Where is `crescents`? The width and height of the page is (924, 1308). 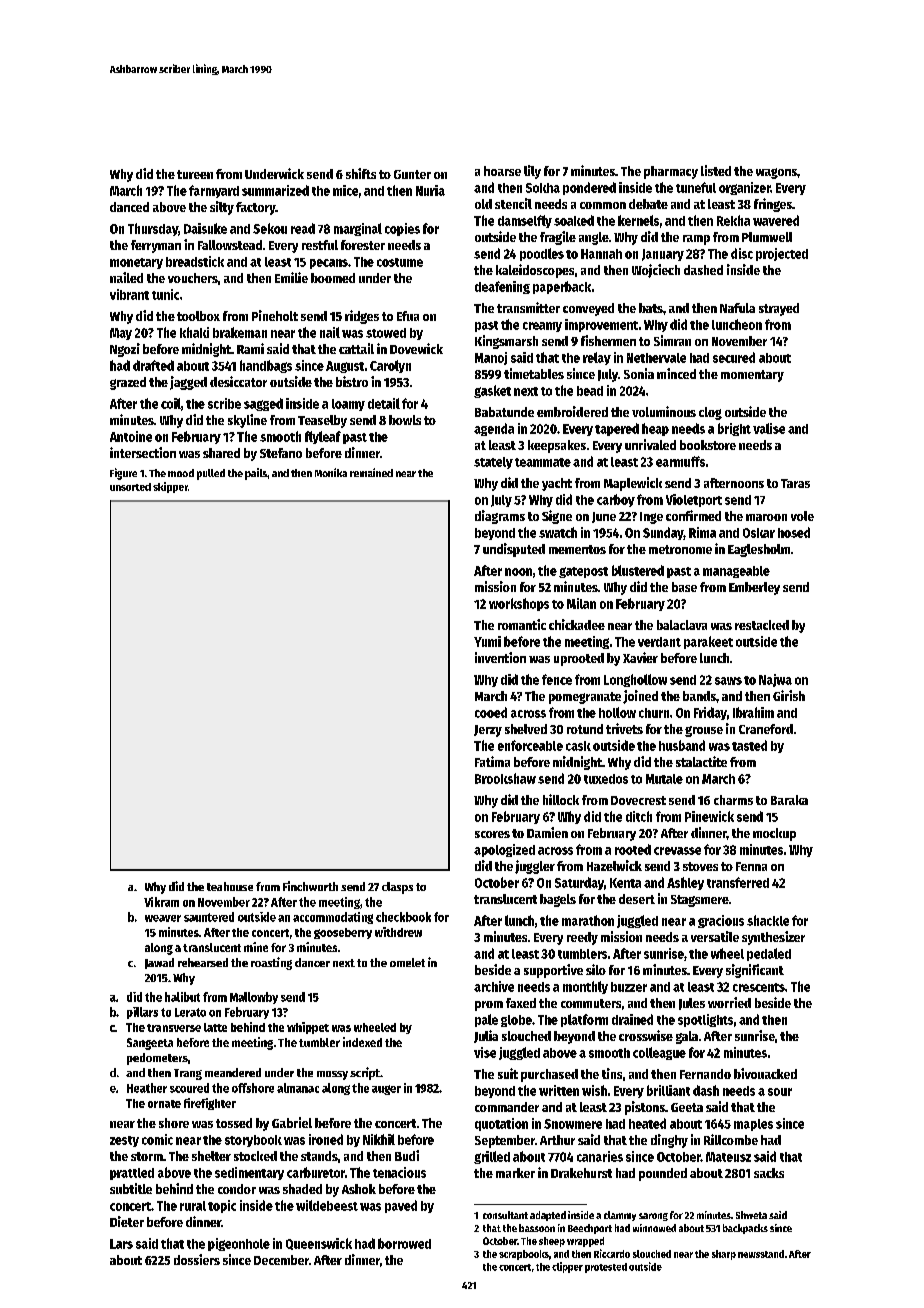 crescents is located at coordinates (759, 987).
